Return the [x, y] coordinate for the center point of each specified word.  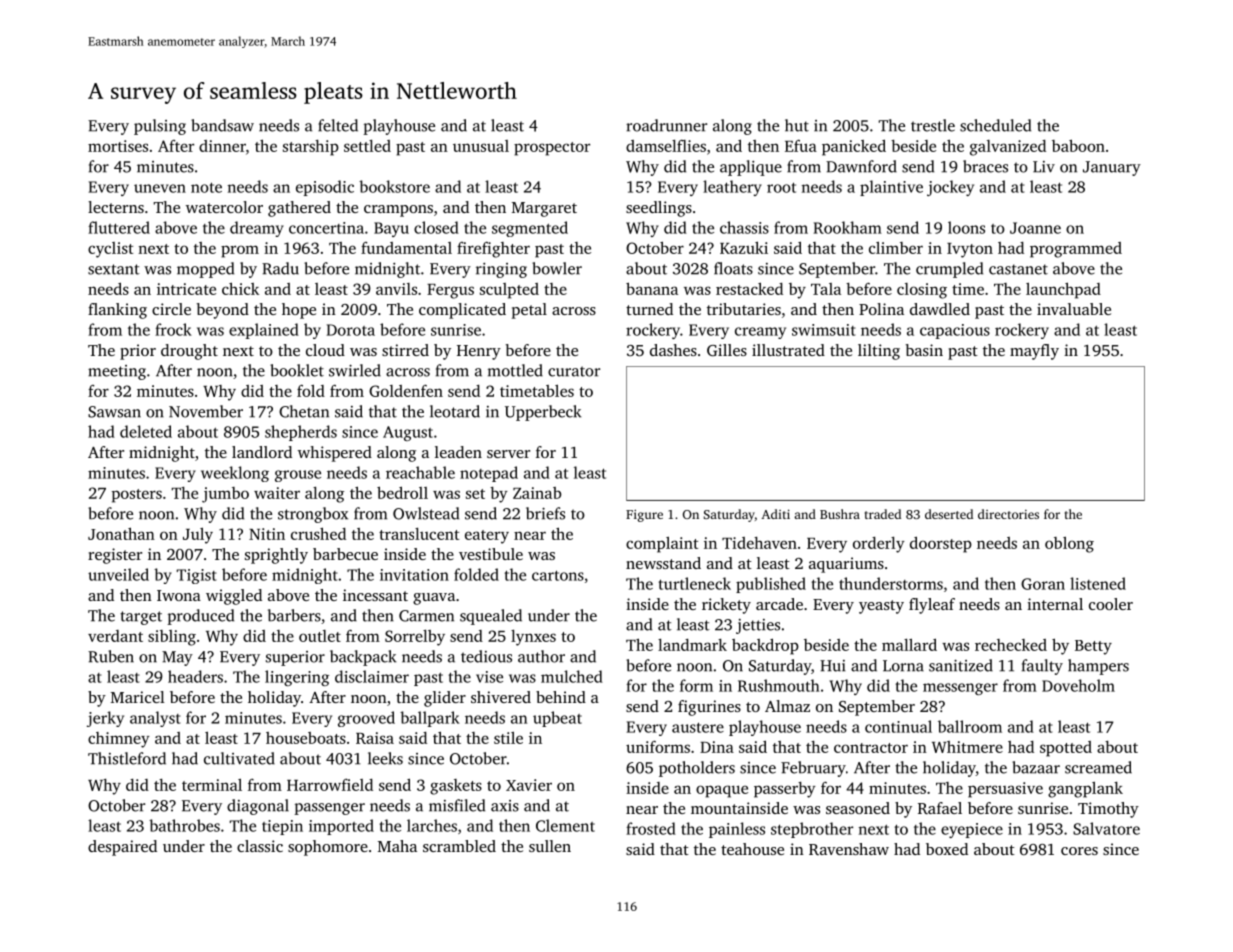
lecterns [116, 207]
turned [649, 309]
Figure [644, 515]
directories [1008, 514]
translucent [419, 534]
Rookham [848, 227]
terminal [212, 784]
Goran [1043, 584]
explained [264, 331]
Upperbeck [543, 413]
